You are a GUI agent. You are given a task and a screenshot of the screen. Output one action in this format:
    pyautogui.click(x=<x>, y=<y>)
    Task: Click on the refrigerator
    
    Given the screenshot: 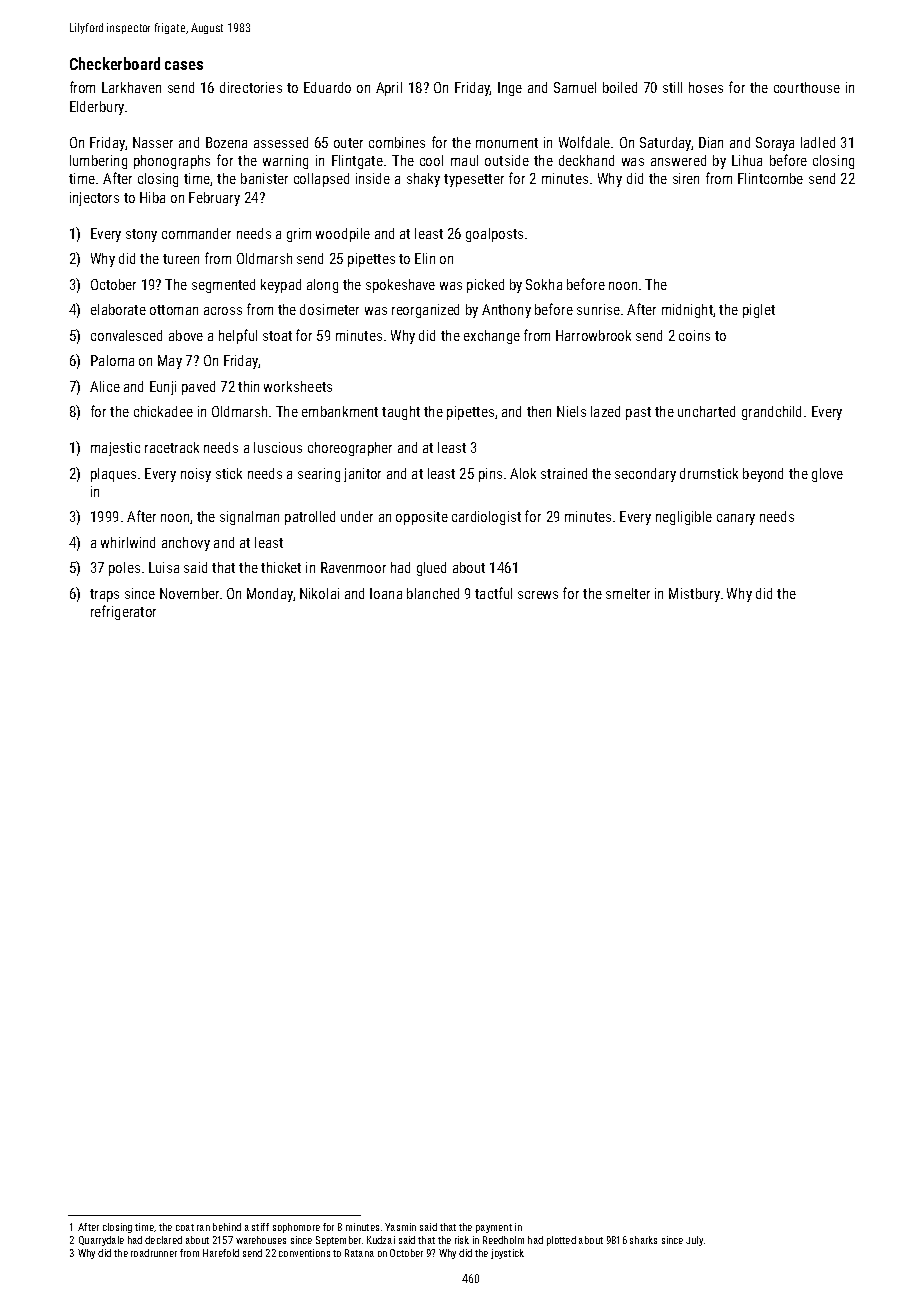 What is the action you would take?
    pyautogui.click(x=123, y=612)
